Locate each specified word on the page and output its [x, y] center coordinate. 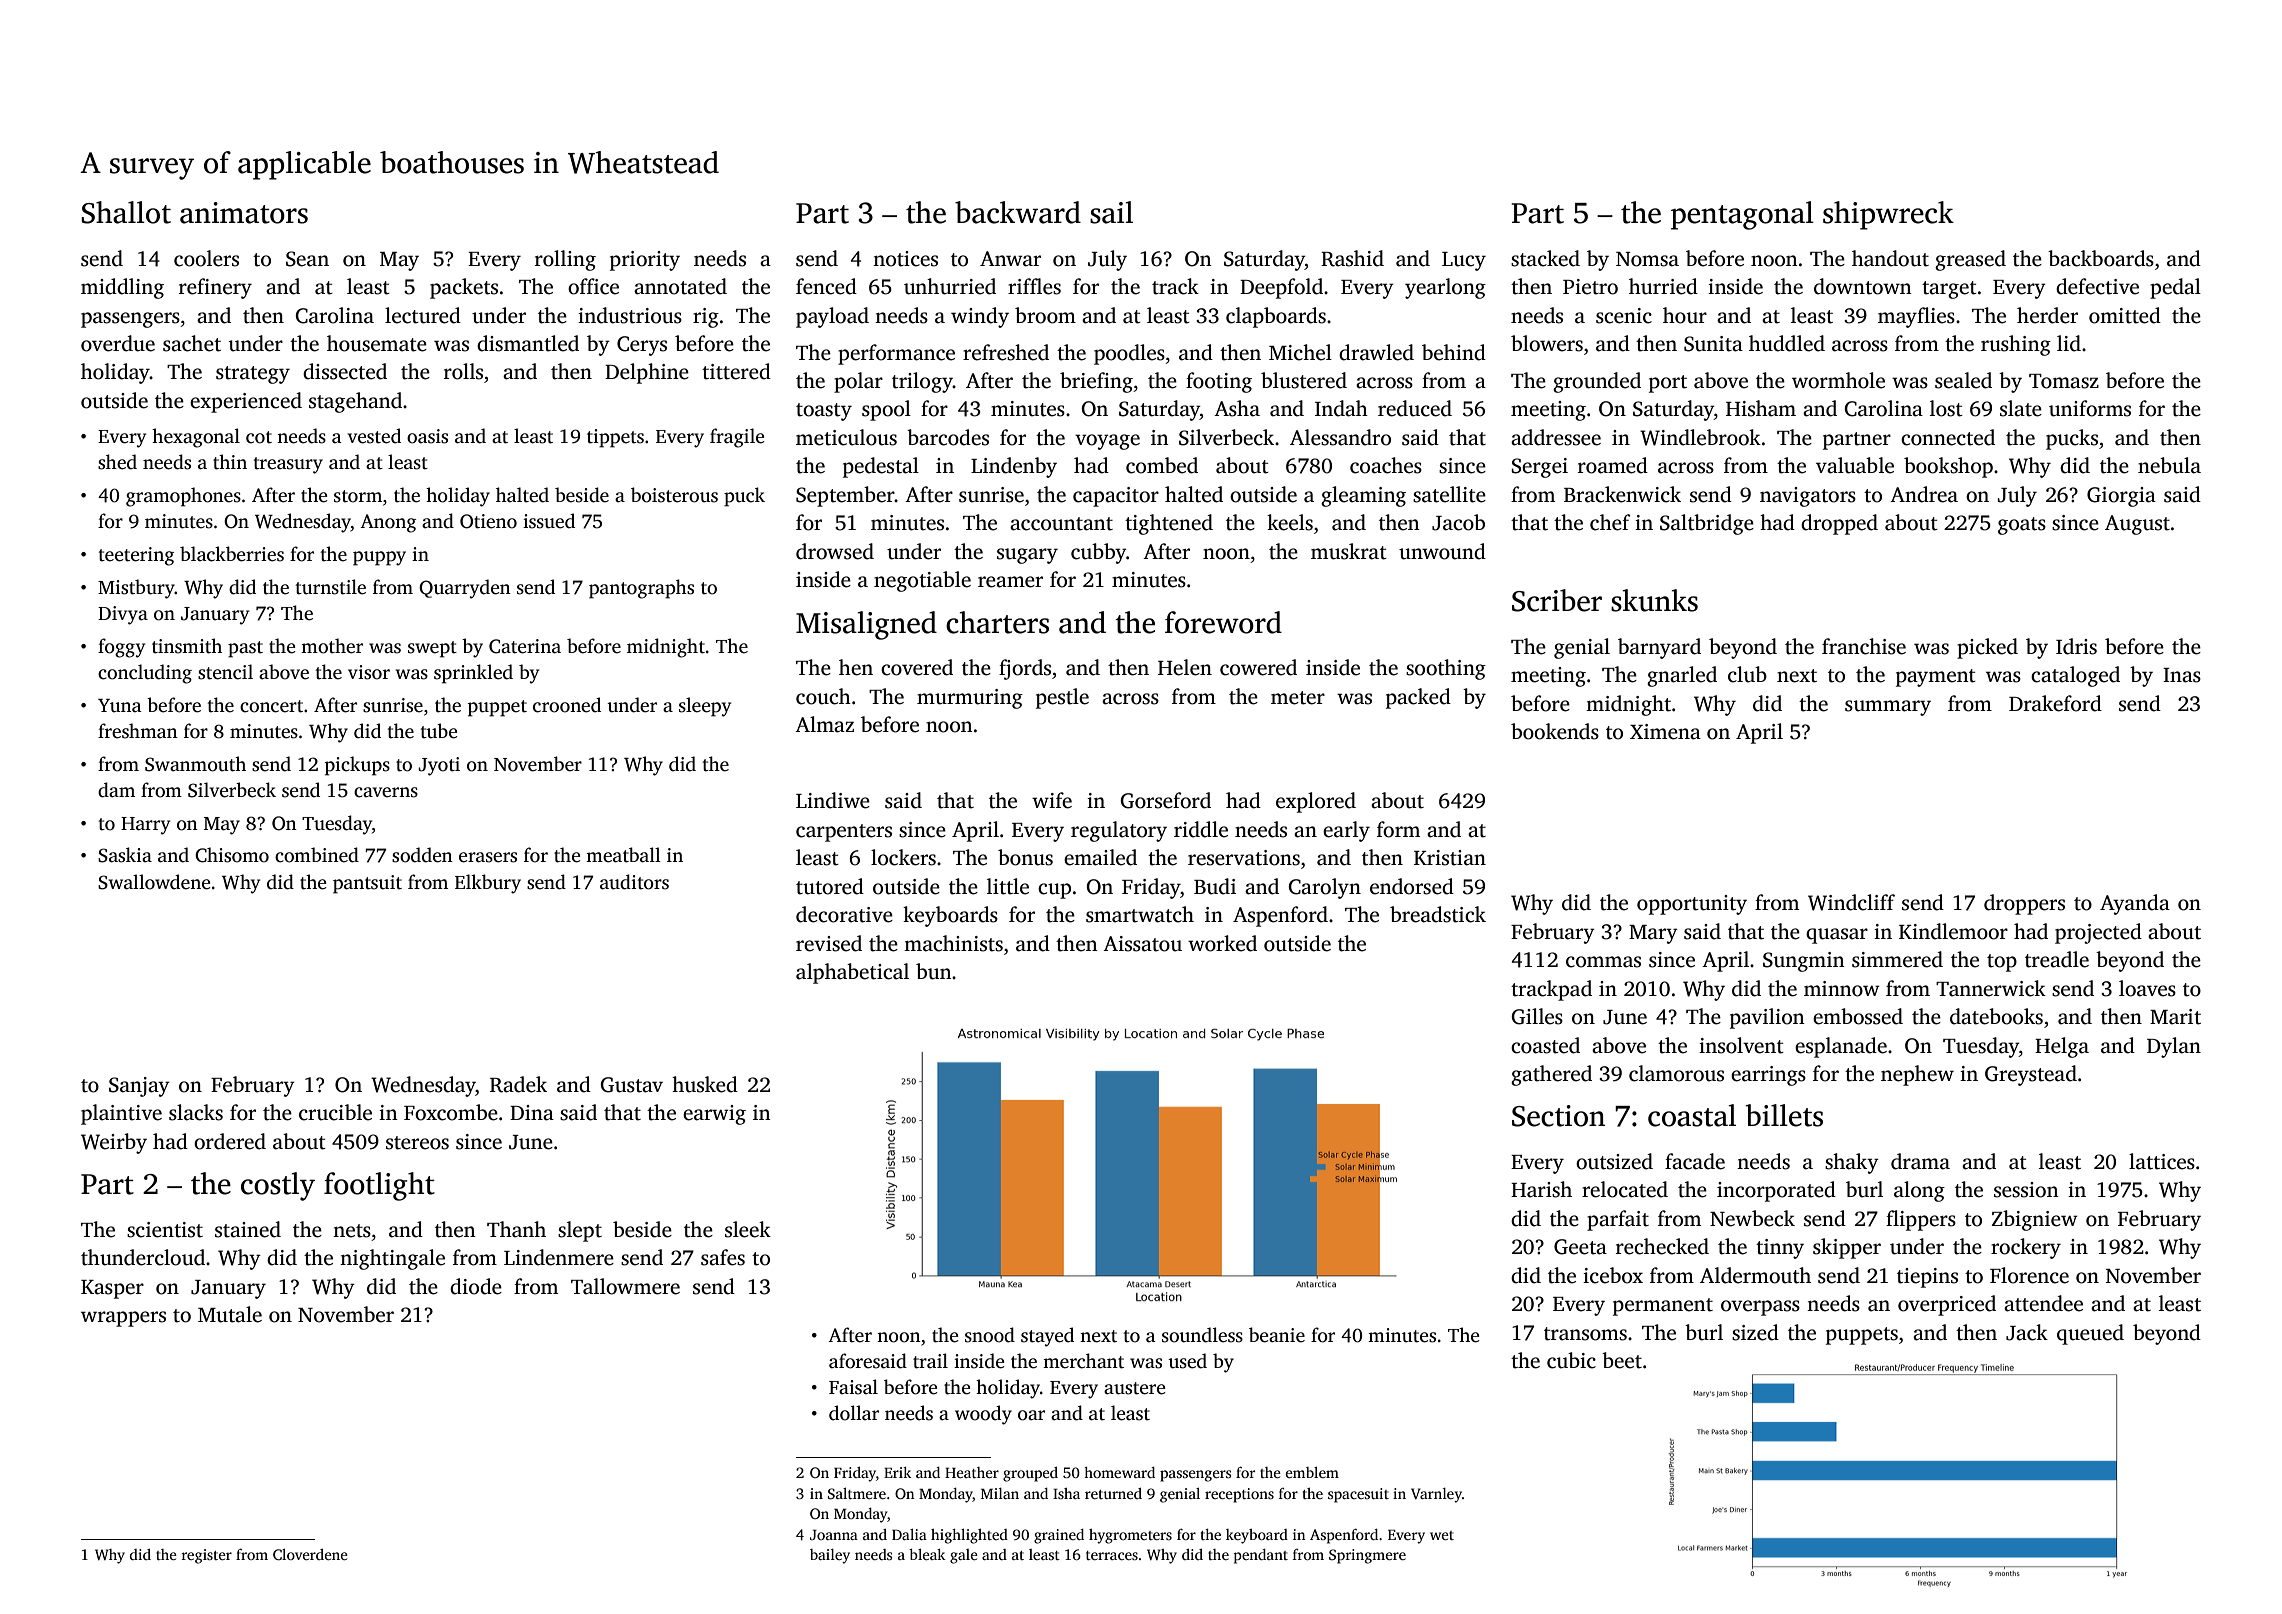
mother [332, 646]
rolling [565, 260]
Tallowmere [625, 1286]
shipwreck [1888, 215]
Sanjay [139, 1087]
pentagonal [1742, 215]
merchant [1083, 1361]
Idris [2076, 646]
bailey [830, 1556]
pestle [1062, 698]
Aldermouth [1755, 1275]
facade [1695, 1161]
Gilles [1537, 1016]
